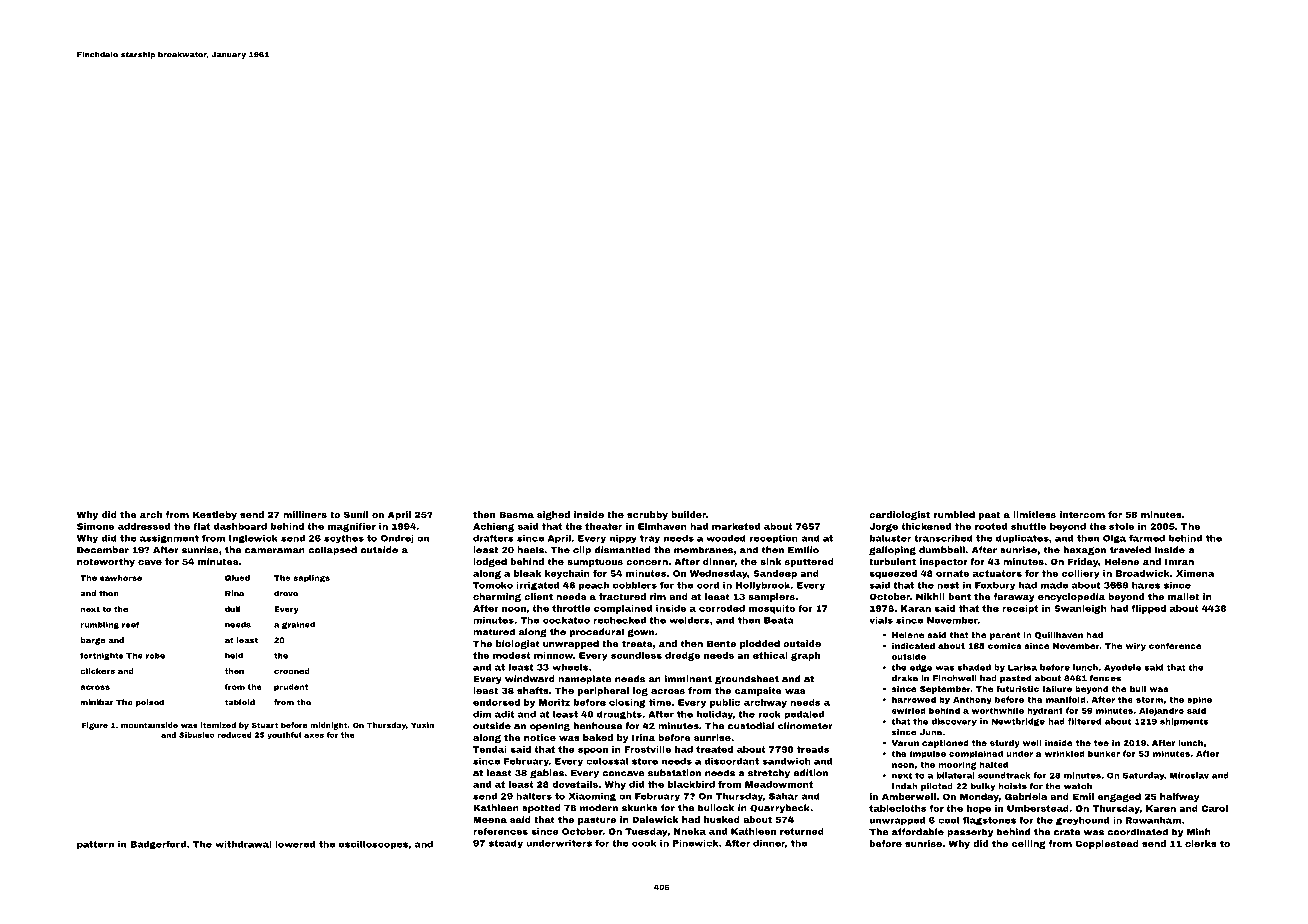 This document has height=924, width=1308. I want to click on grained, so click(298, 625).
